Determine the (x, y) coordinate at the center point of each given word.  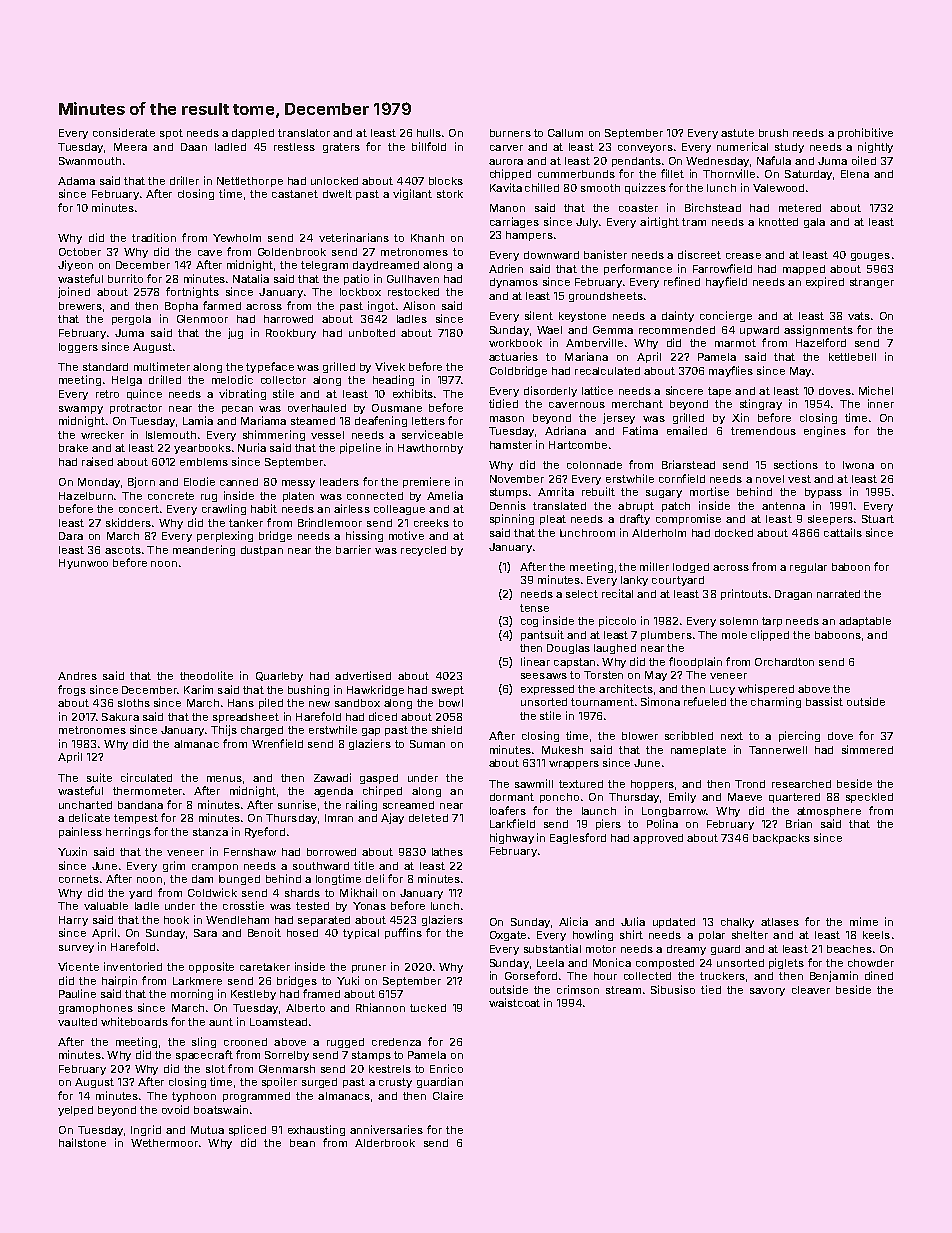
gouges (870, 257)
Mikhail (358, 892)
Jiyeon (75, 265)
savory (767, 992)
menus (224, 779)
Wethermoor (164, 1143)
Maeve (745, 797)
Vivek (390, 366)
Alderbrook (385, 1143)
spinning (512, 519)
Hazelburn (86, 496)
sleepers (830, 520)
